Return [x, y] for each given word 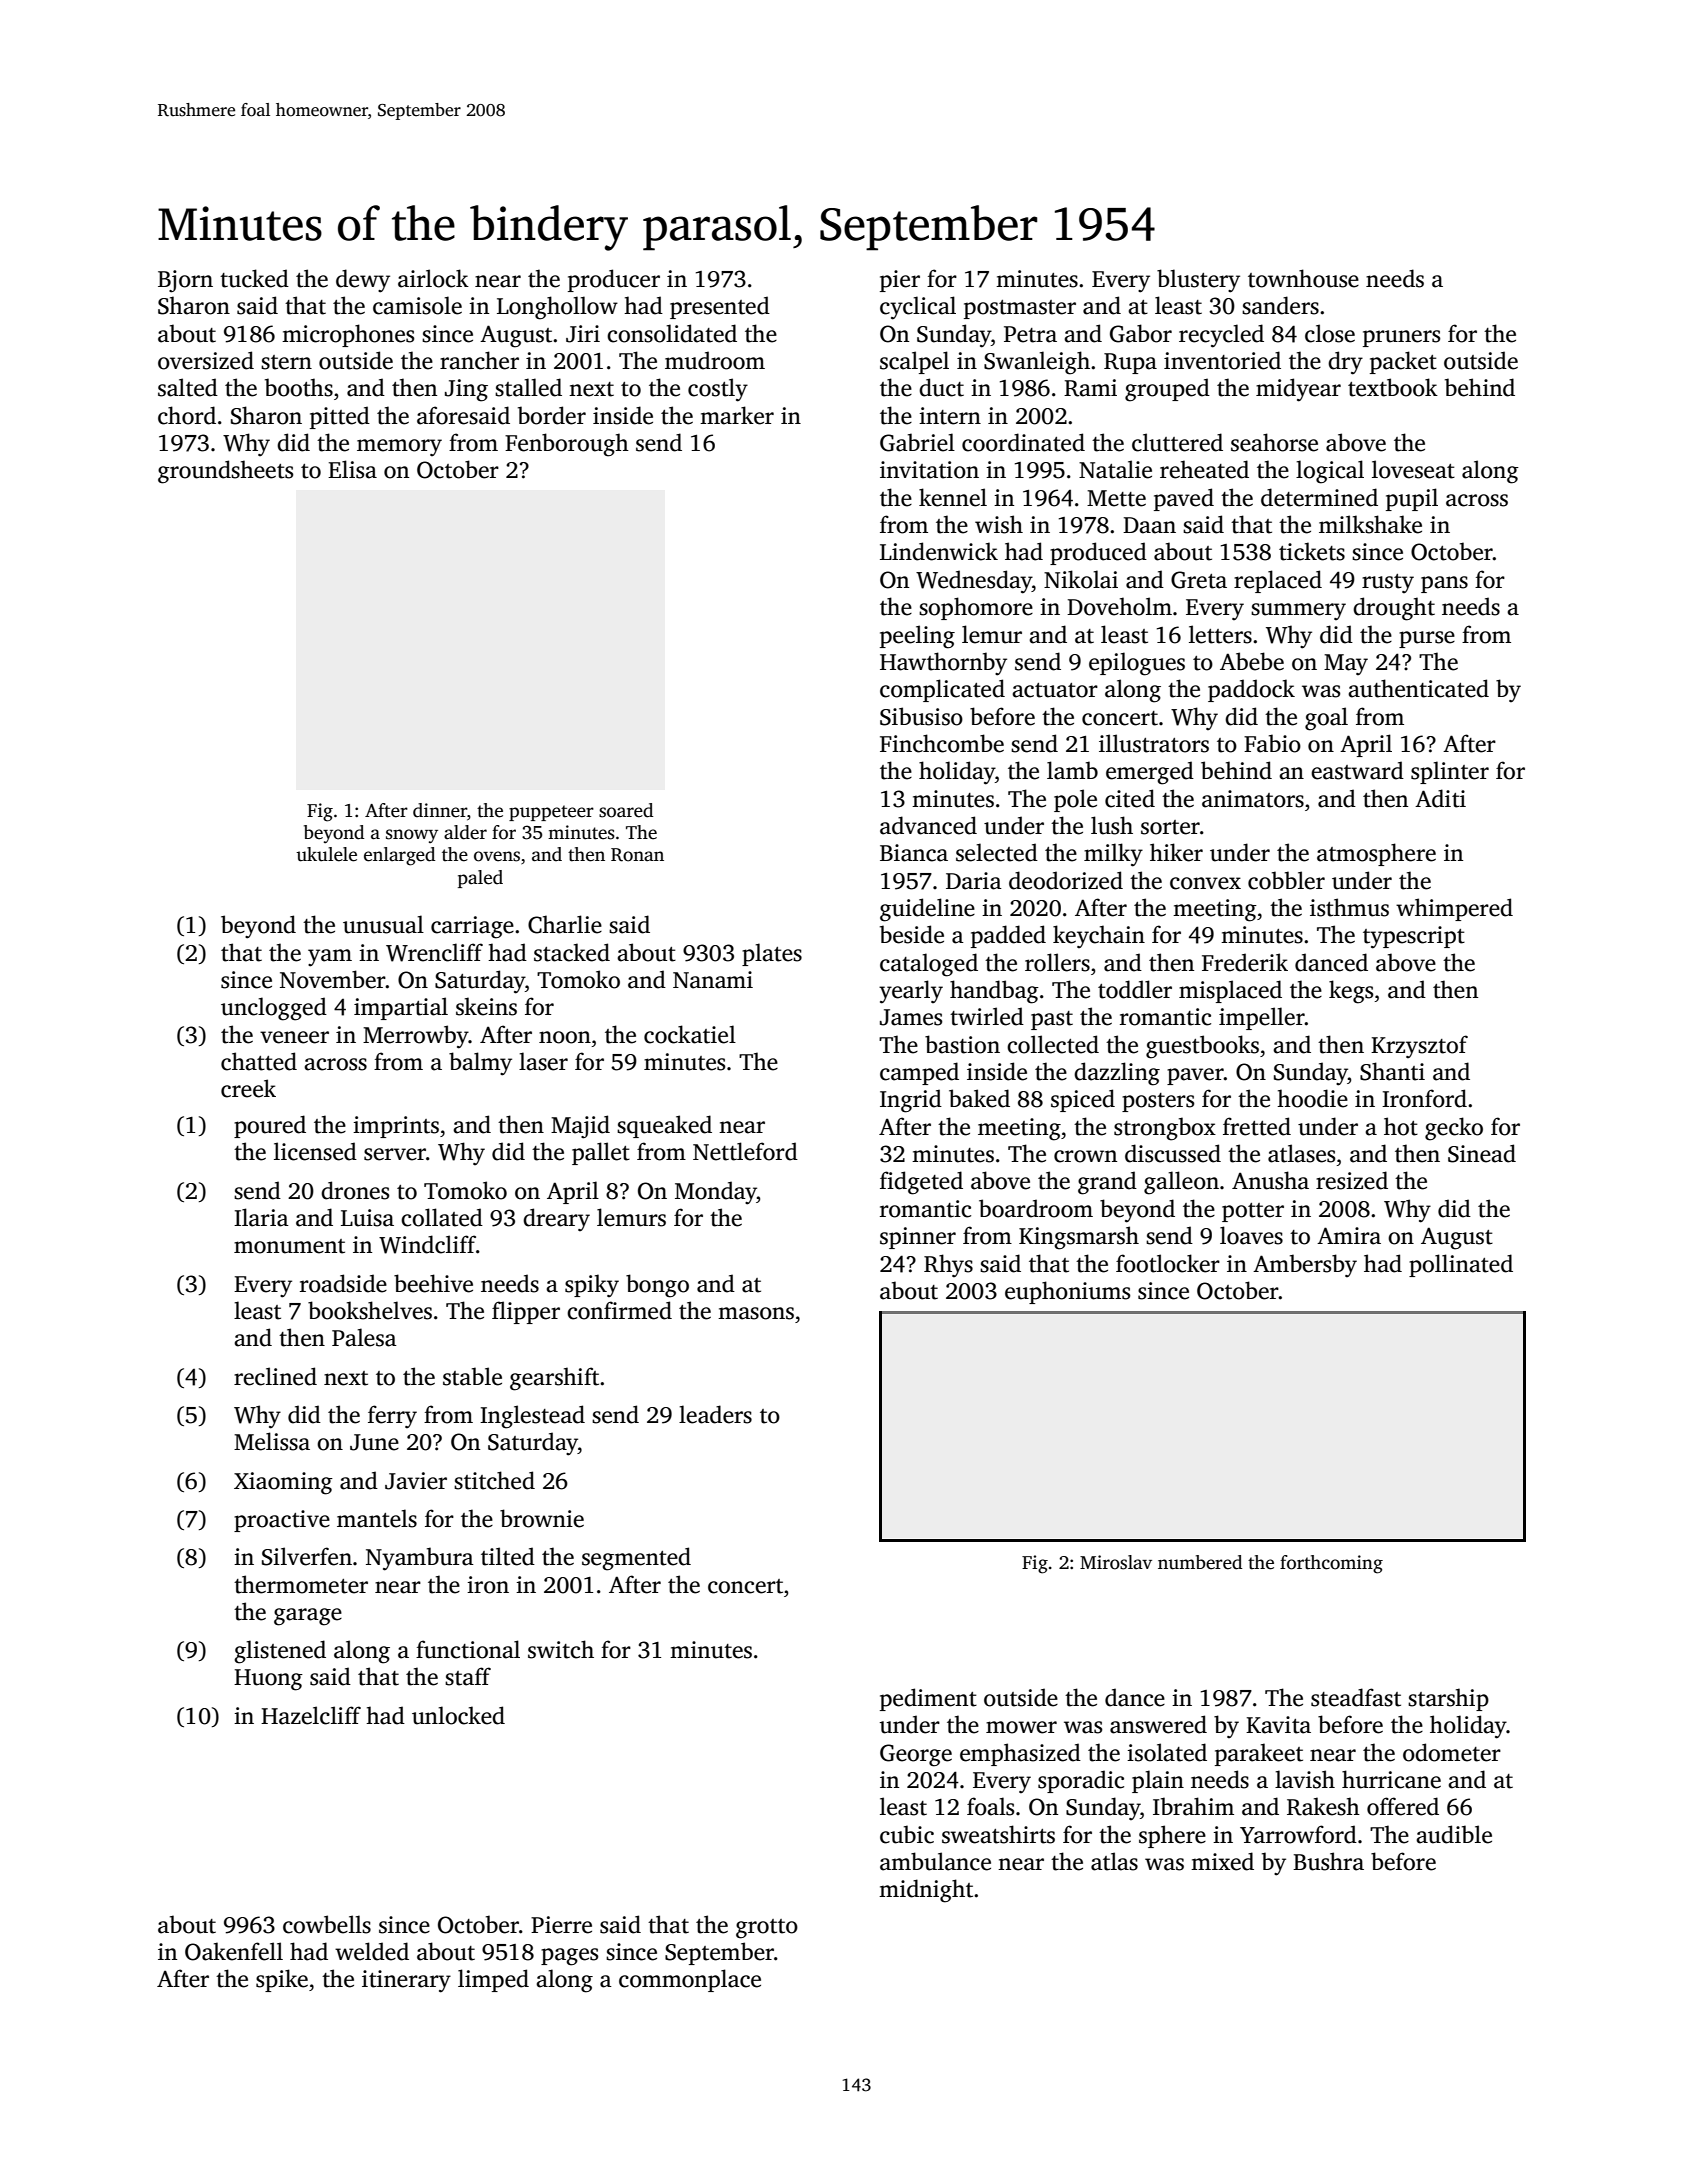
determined [1319, 497]
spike [282, 1980]
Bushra [1328, 1861]
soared [626, 810]
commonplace [690, 1980]
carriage [472, 927]
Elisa [352, 469]
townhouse [1303, 278]
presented [720, 307]
